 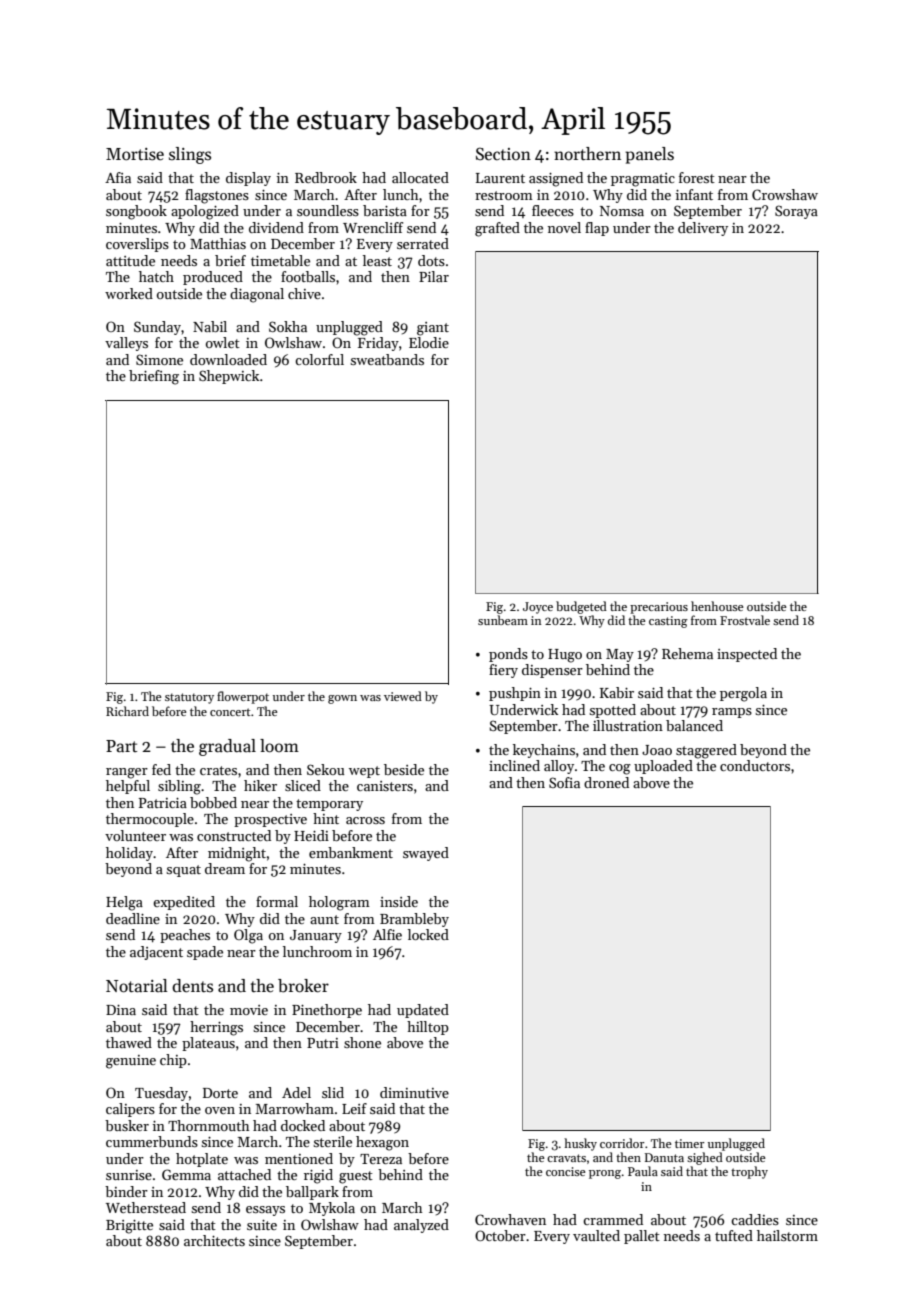 I want to click on Mortise, so click(x=135, y=154).
